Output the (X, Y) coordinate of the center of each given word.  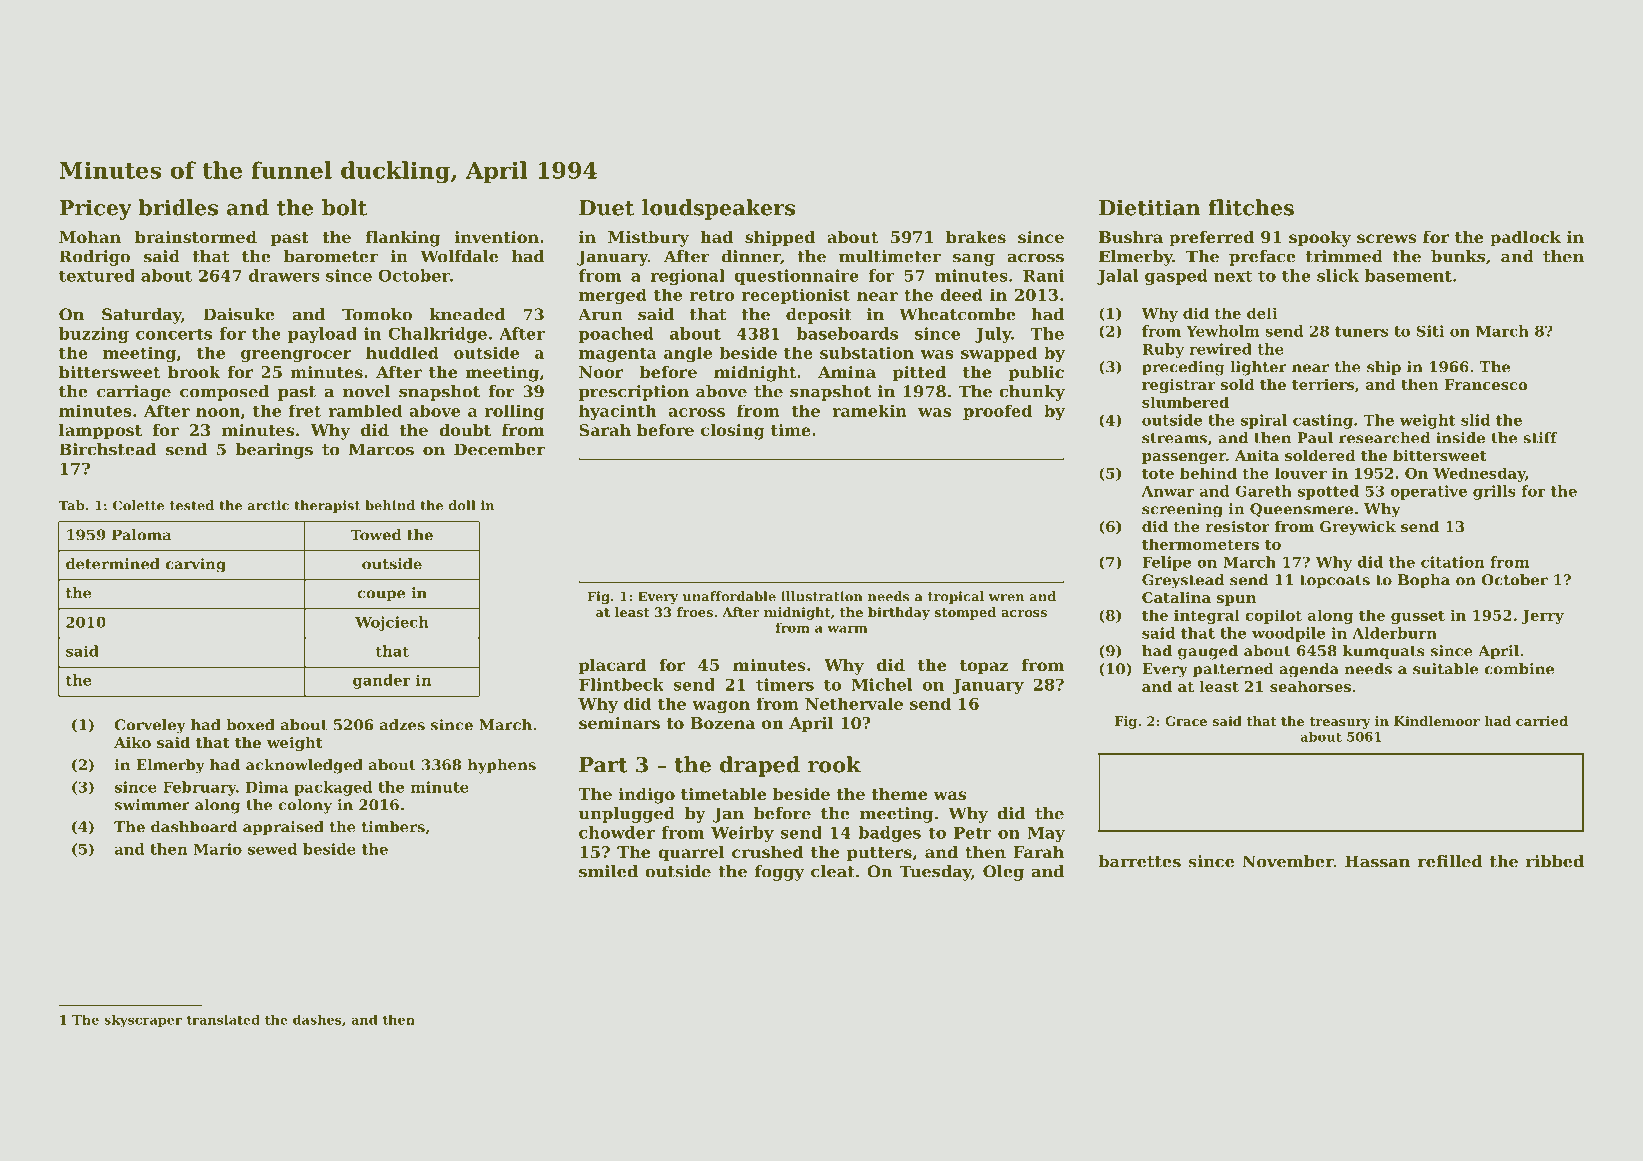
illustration (822, 596)
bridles (178, 207)
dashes (317, 1019)
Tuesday (935, 873)
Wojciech (392, 623)
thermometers (1200, 544)
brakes (976, 237)
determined (113, 564)
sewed (272, 849)
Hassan (1377, 861)
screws (1387, 238)
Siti (1430, 331)
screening (1182, 510)
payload (322, 335)
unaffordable (729, 596)
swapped (999, 354)
